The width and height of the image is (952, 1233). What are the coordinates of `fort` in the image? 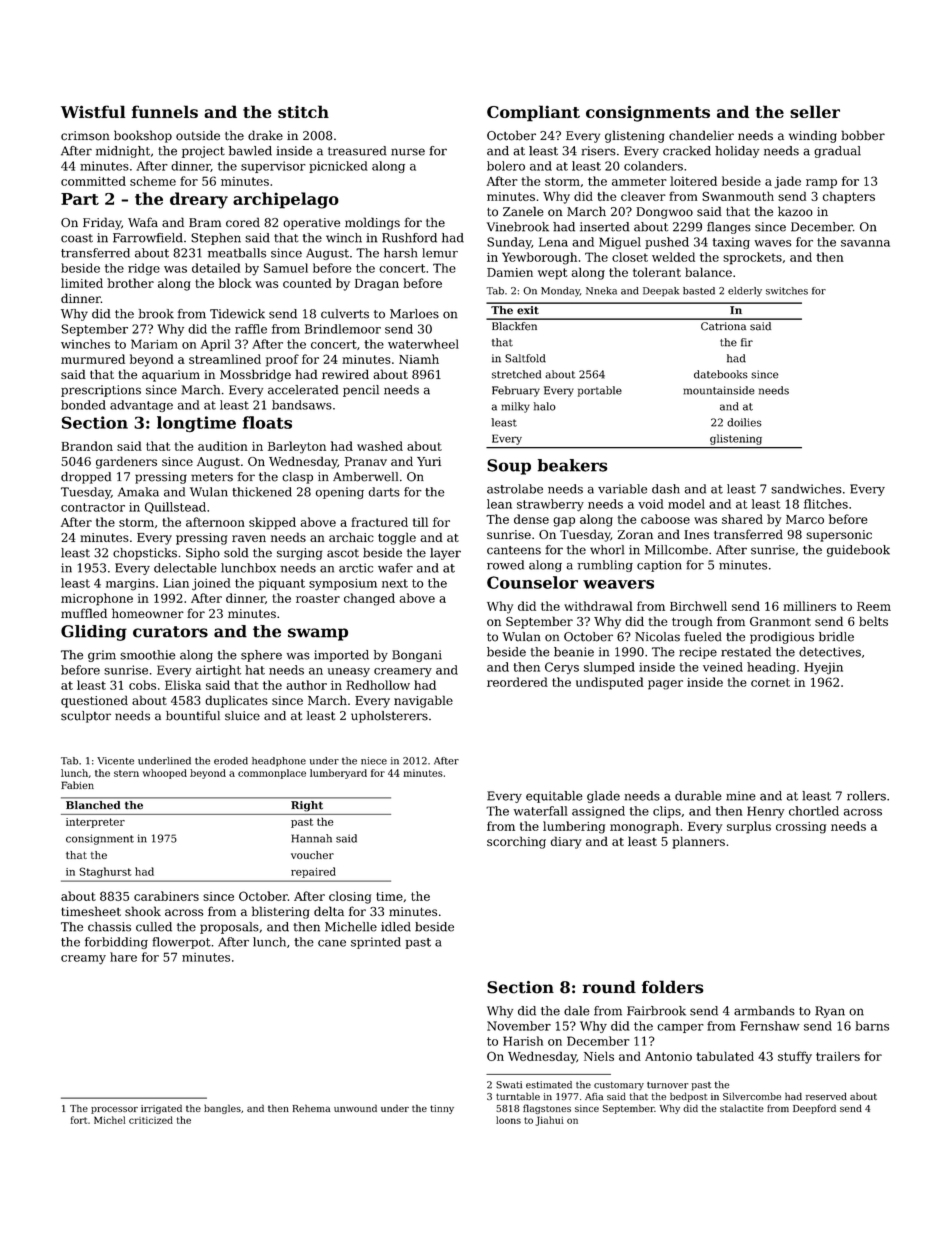 It's located at (79, 1120).
